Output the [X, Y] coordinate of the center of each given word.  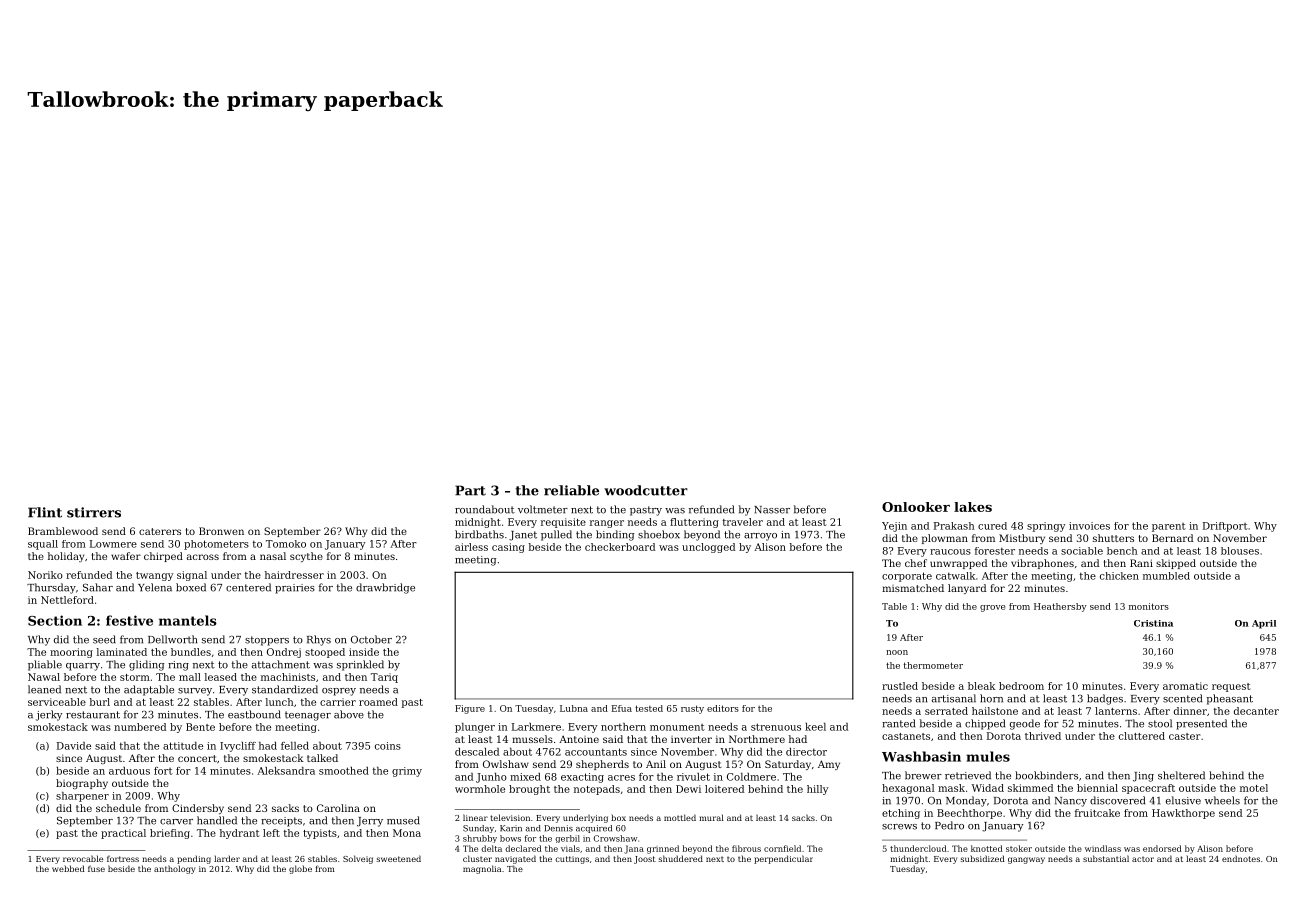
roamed [378, 702]
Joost [645, 860]
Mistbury [1022, 539]
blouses [1240, 551]
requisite [563, 523]
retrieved [968, 775]
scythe [306, 557]
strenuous [776, 727]
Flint [45, 512]
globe [300, 869]
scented [1182, 698]
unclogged [708, 548]
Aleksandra [286, 771]
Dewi [688, 789]
